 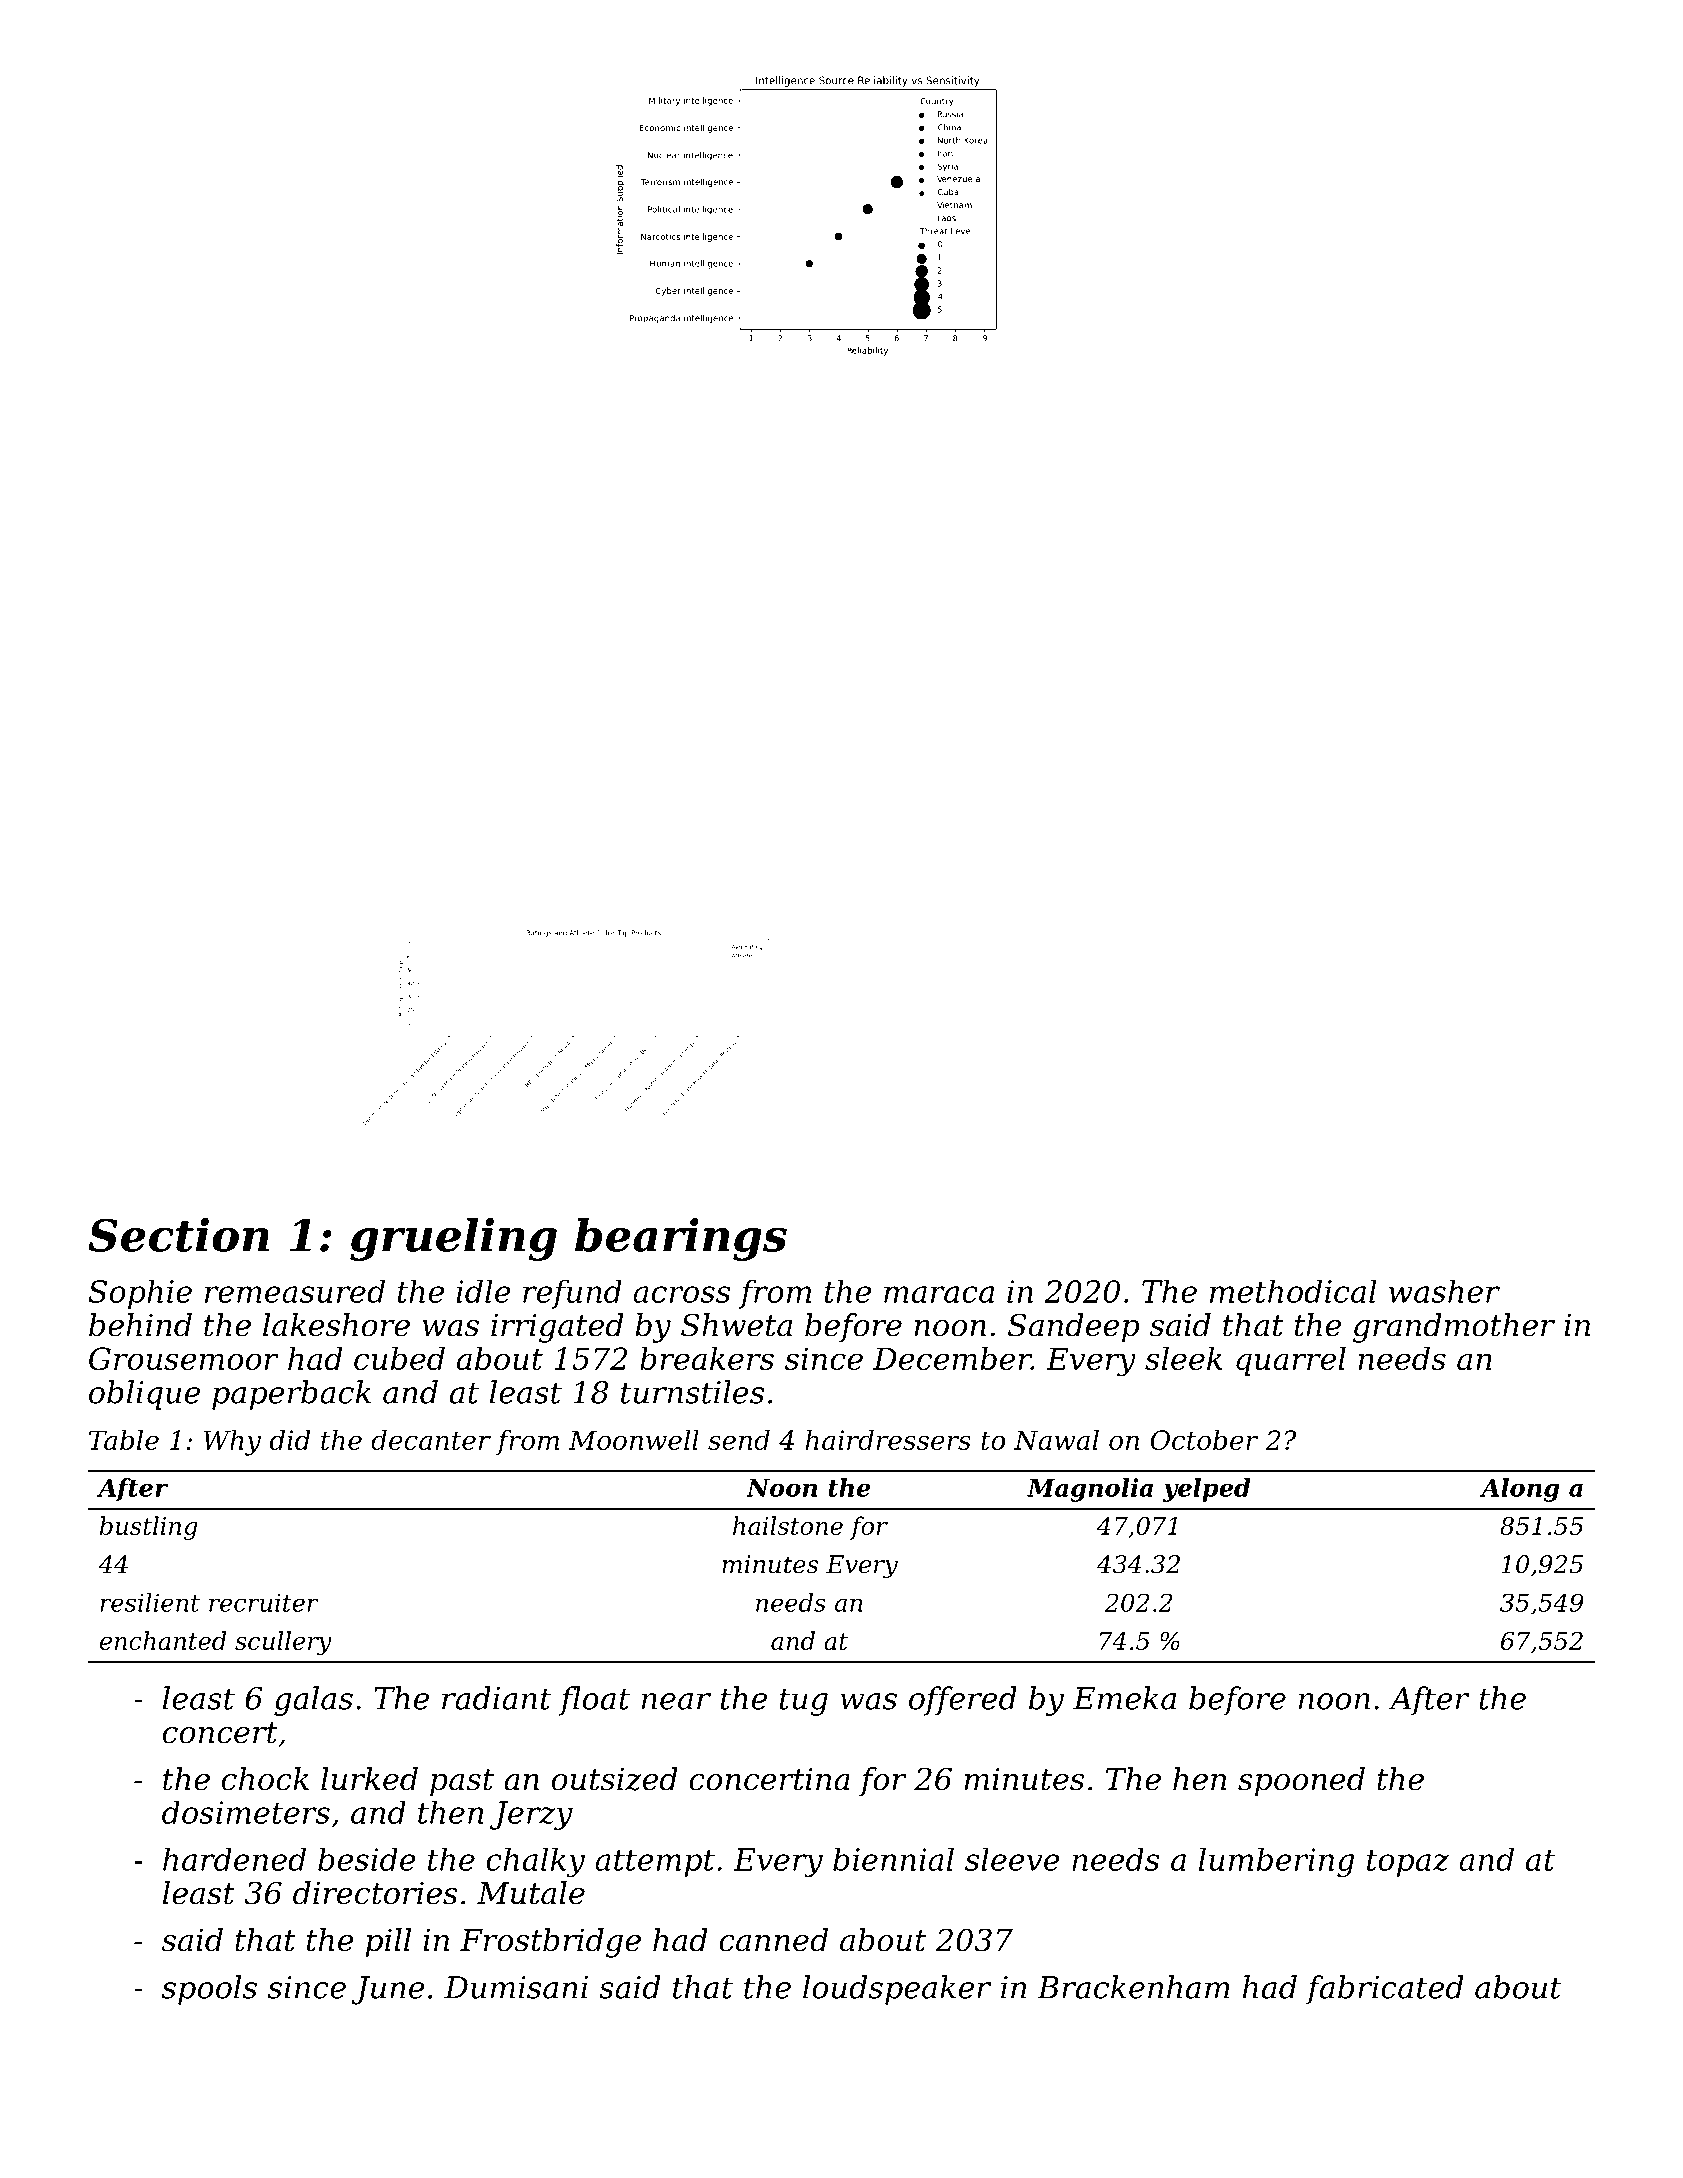 What do you see at coordinates (681, 1239) in the document?
I see `bearings` at bounding box center [681, 1239].
